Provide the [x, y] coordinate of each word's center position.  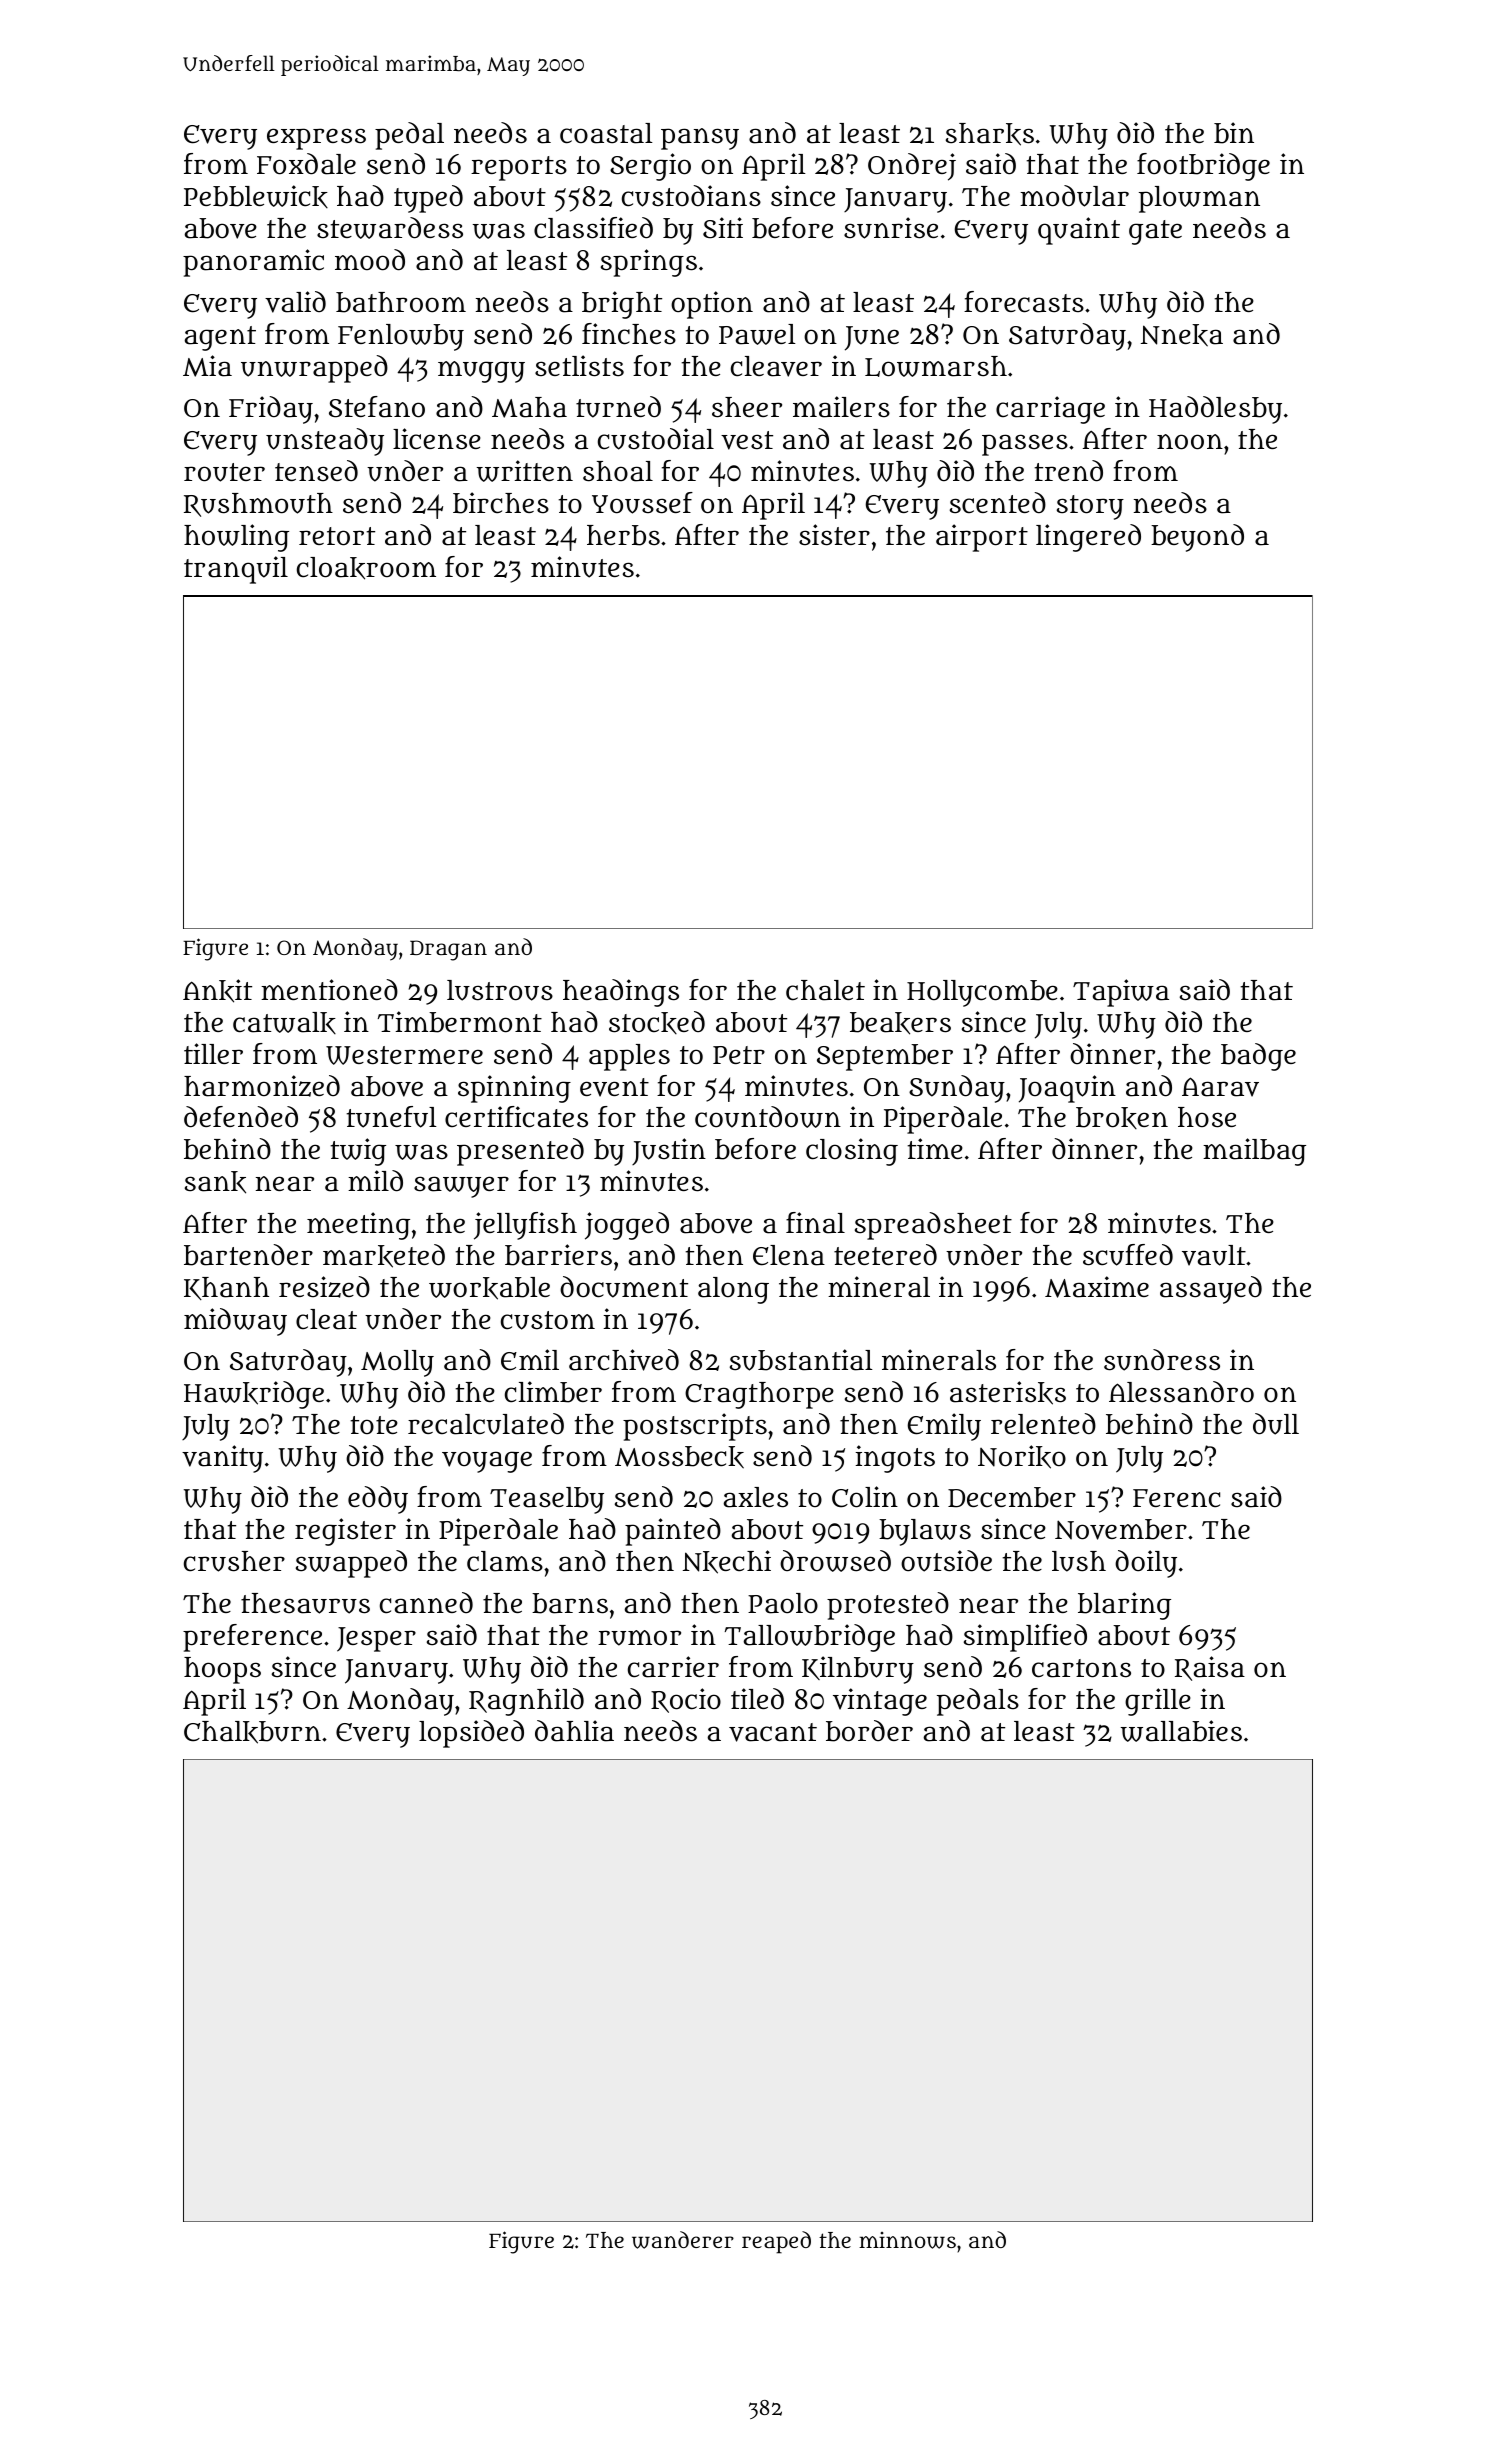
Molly [397, 1363]
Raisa [1210, 1668]
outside [946, 1561]
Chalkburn [252, 1732]
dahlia [574, 1731]
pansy [700, 139]
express [316, 139]
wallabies [1181, 1731]
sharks [990, 134]
